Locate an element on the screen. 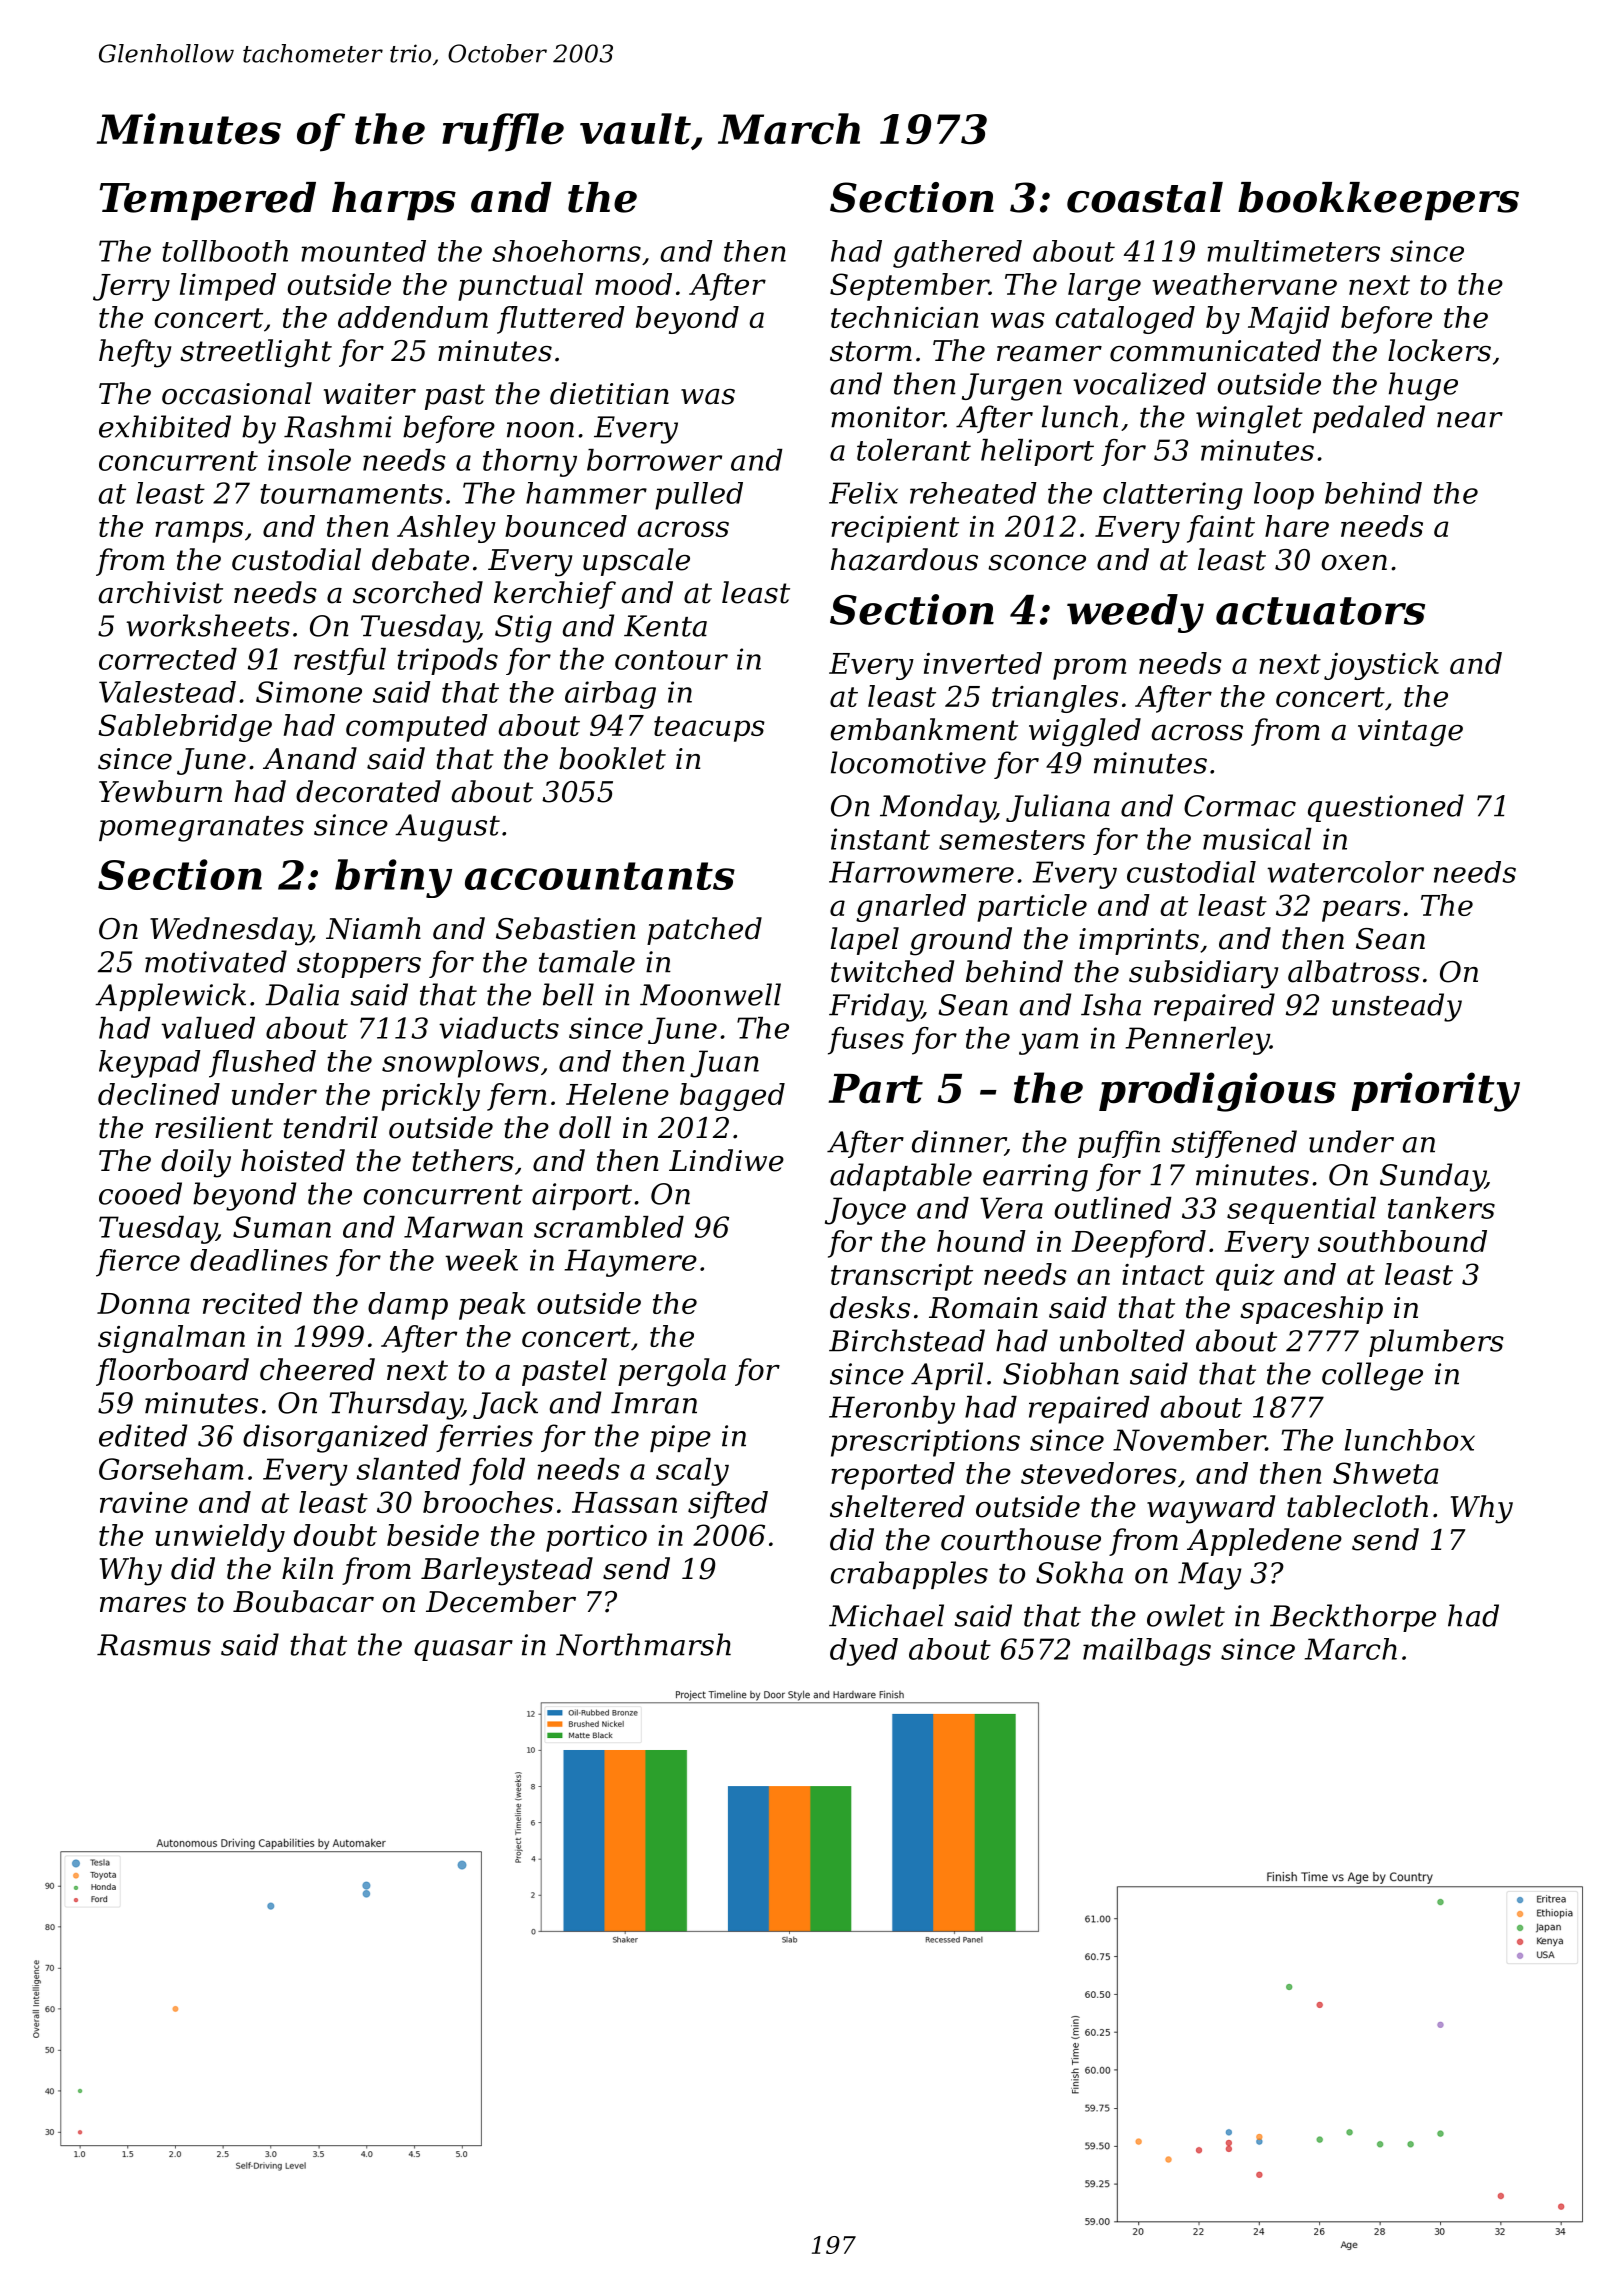 This screenshot has height=2292, width=1620. stevedores is located at coordinates (1099, 1473).
